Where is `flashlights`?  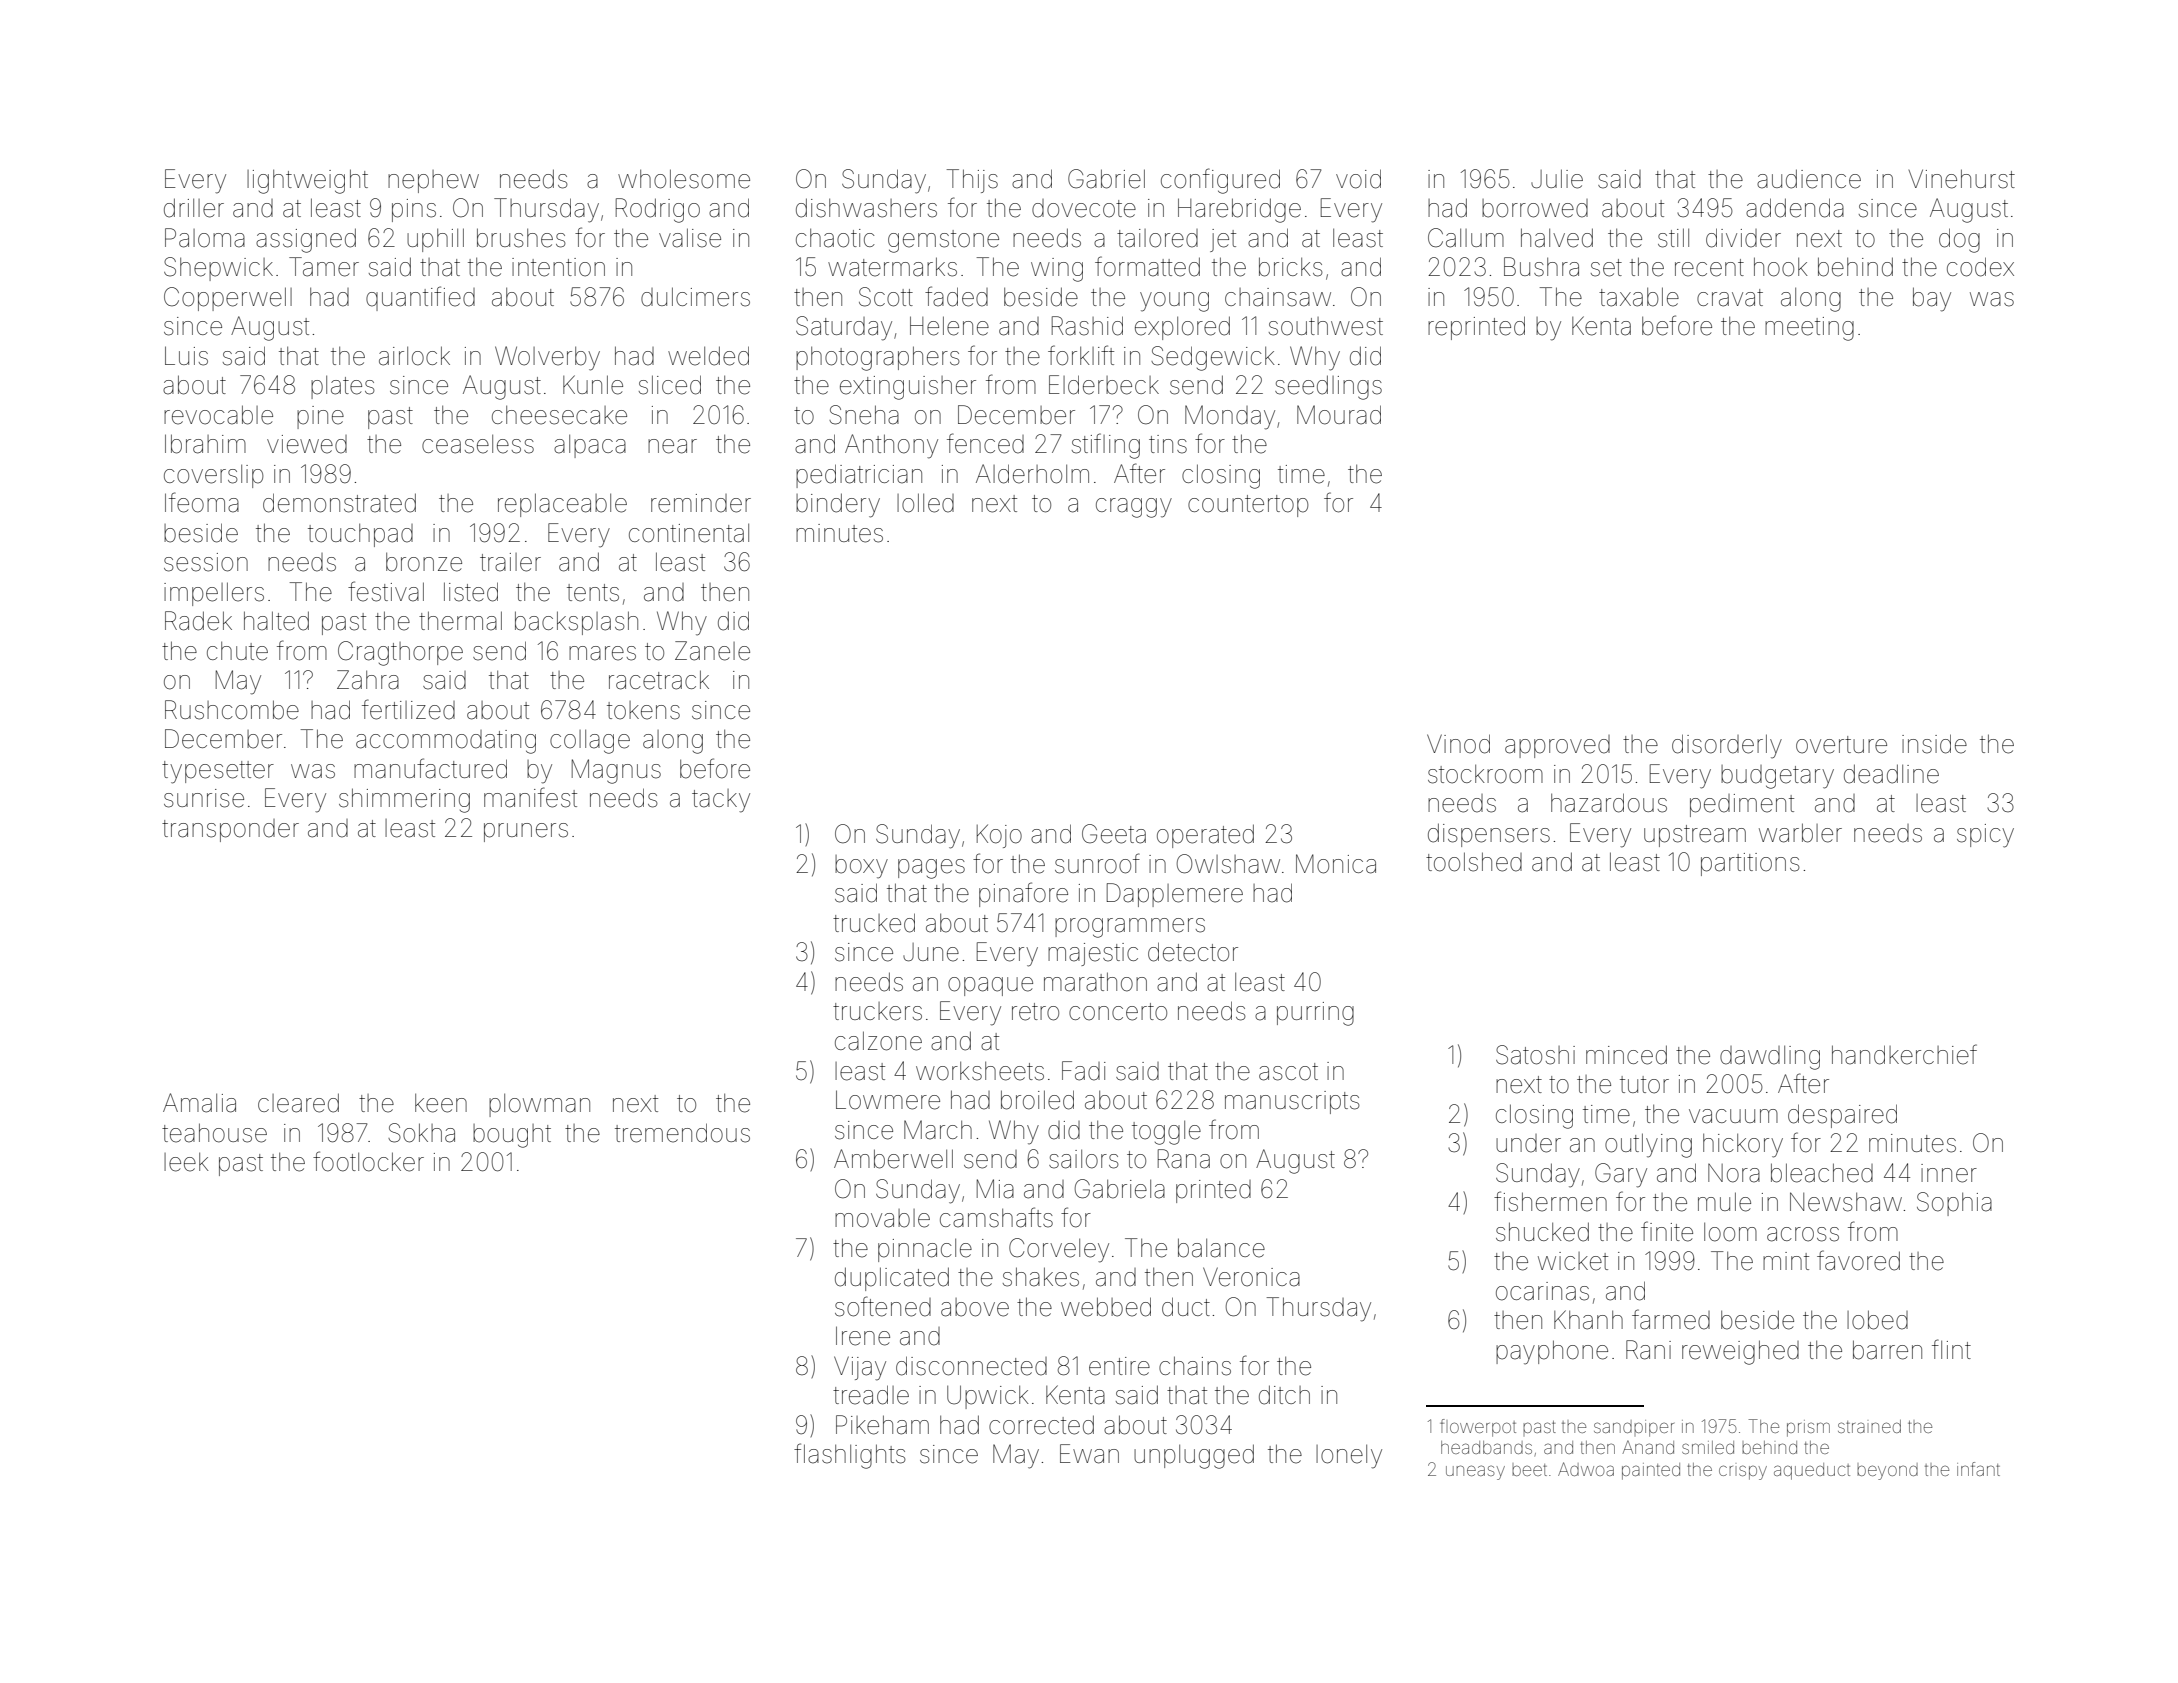 flashlights is located at coordinates (850, 1456).
